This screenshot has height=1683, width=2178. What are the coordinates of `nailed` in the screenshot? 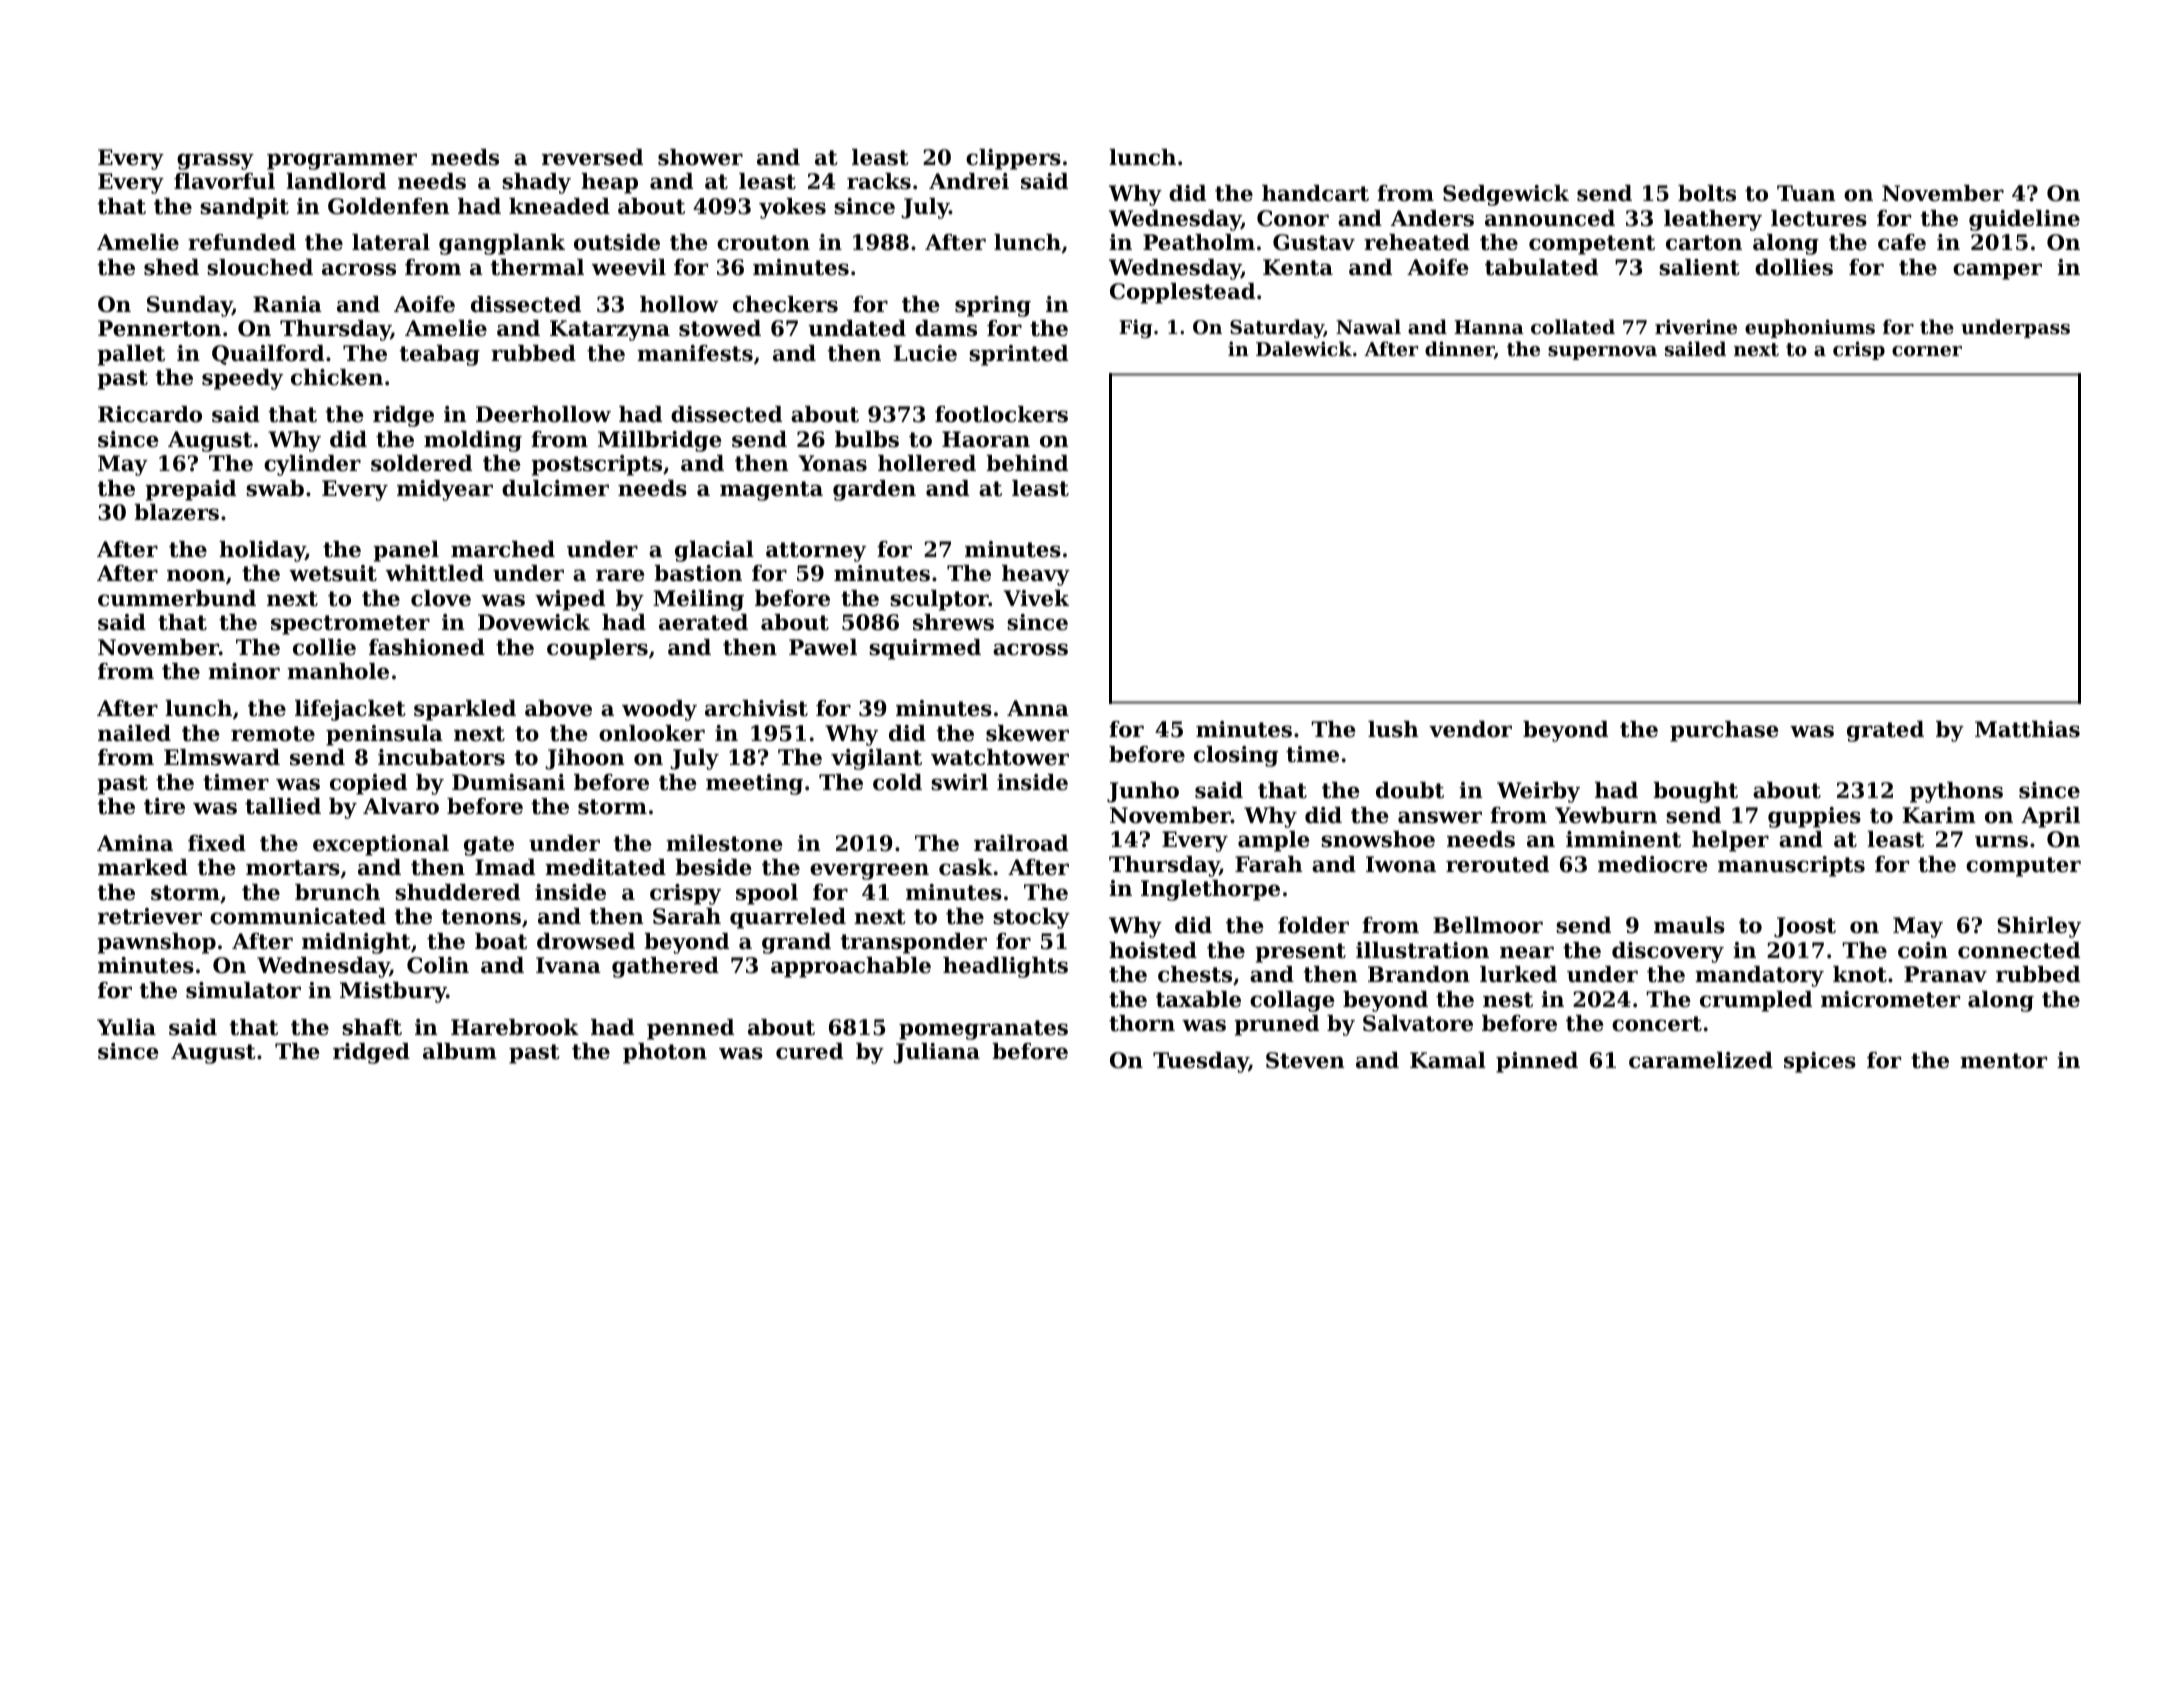 It's located at (134, 733).
